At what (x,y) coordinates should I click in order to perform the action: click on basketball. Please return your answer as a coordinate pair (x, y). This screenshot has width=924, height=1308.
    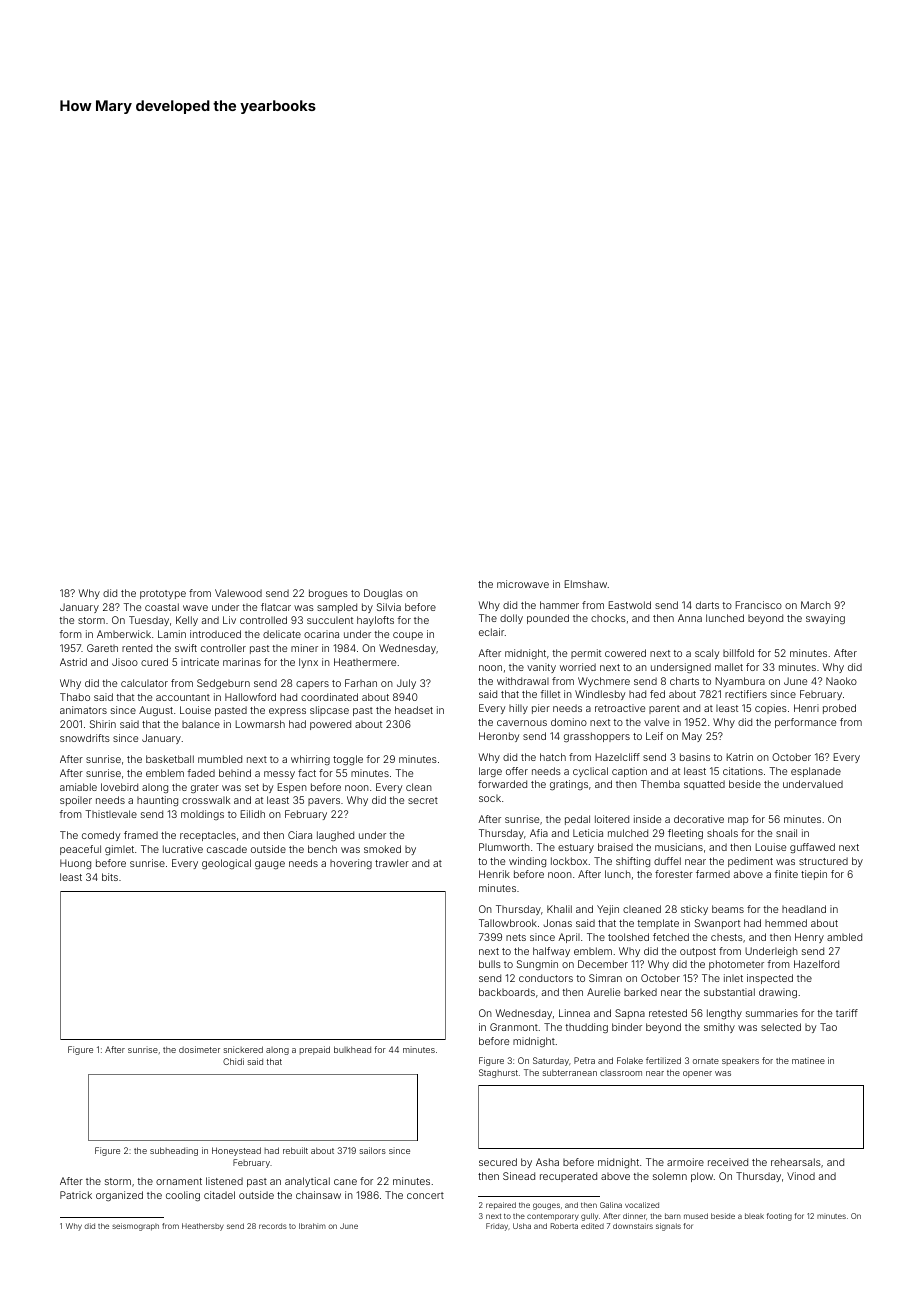
    Looking at the image, I should click on (170, 759).
